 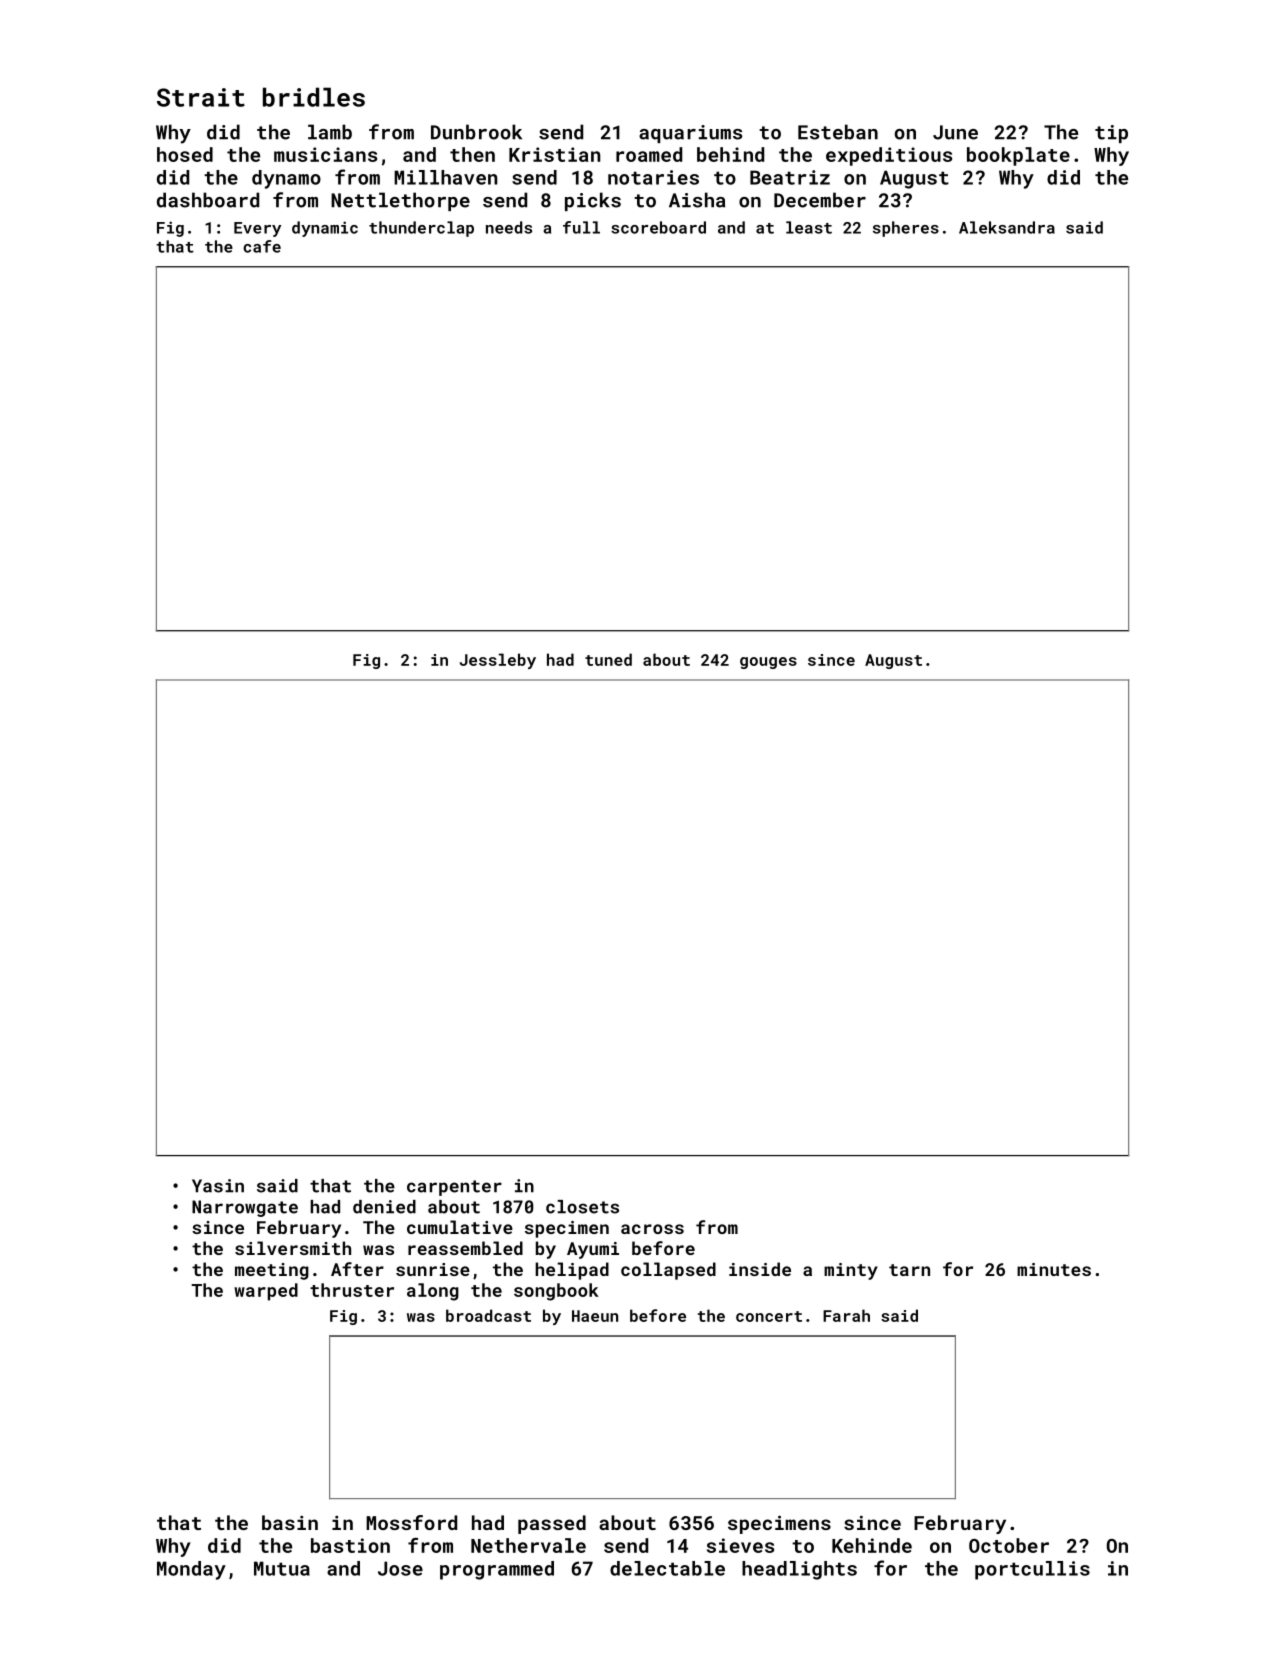 I want to click on Yasin, so click(x=218, y=1186).
